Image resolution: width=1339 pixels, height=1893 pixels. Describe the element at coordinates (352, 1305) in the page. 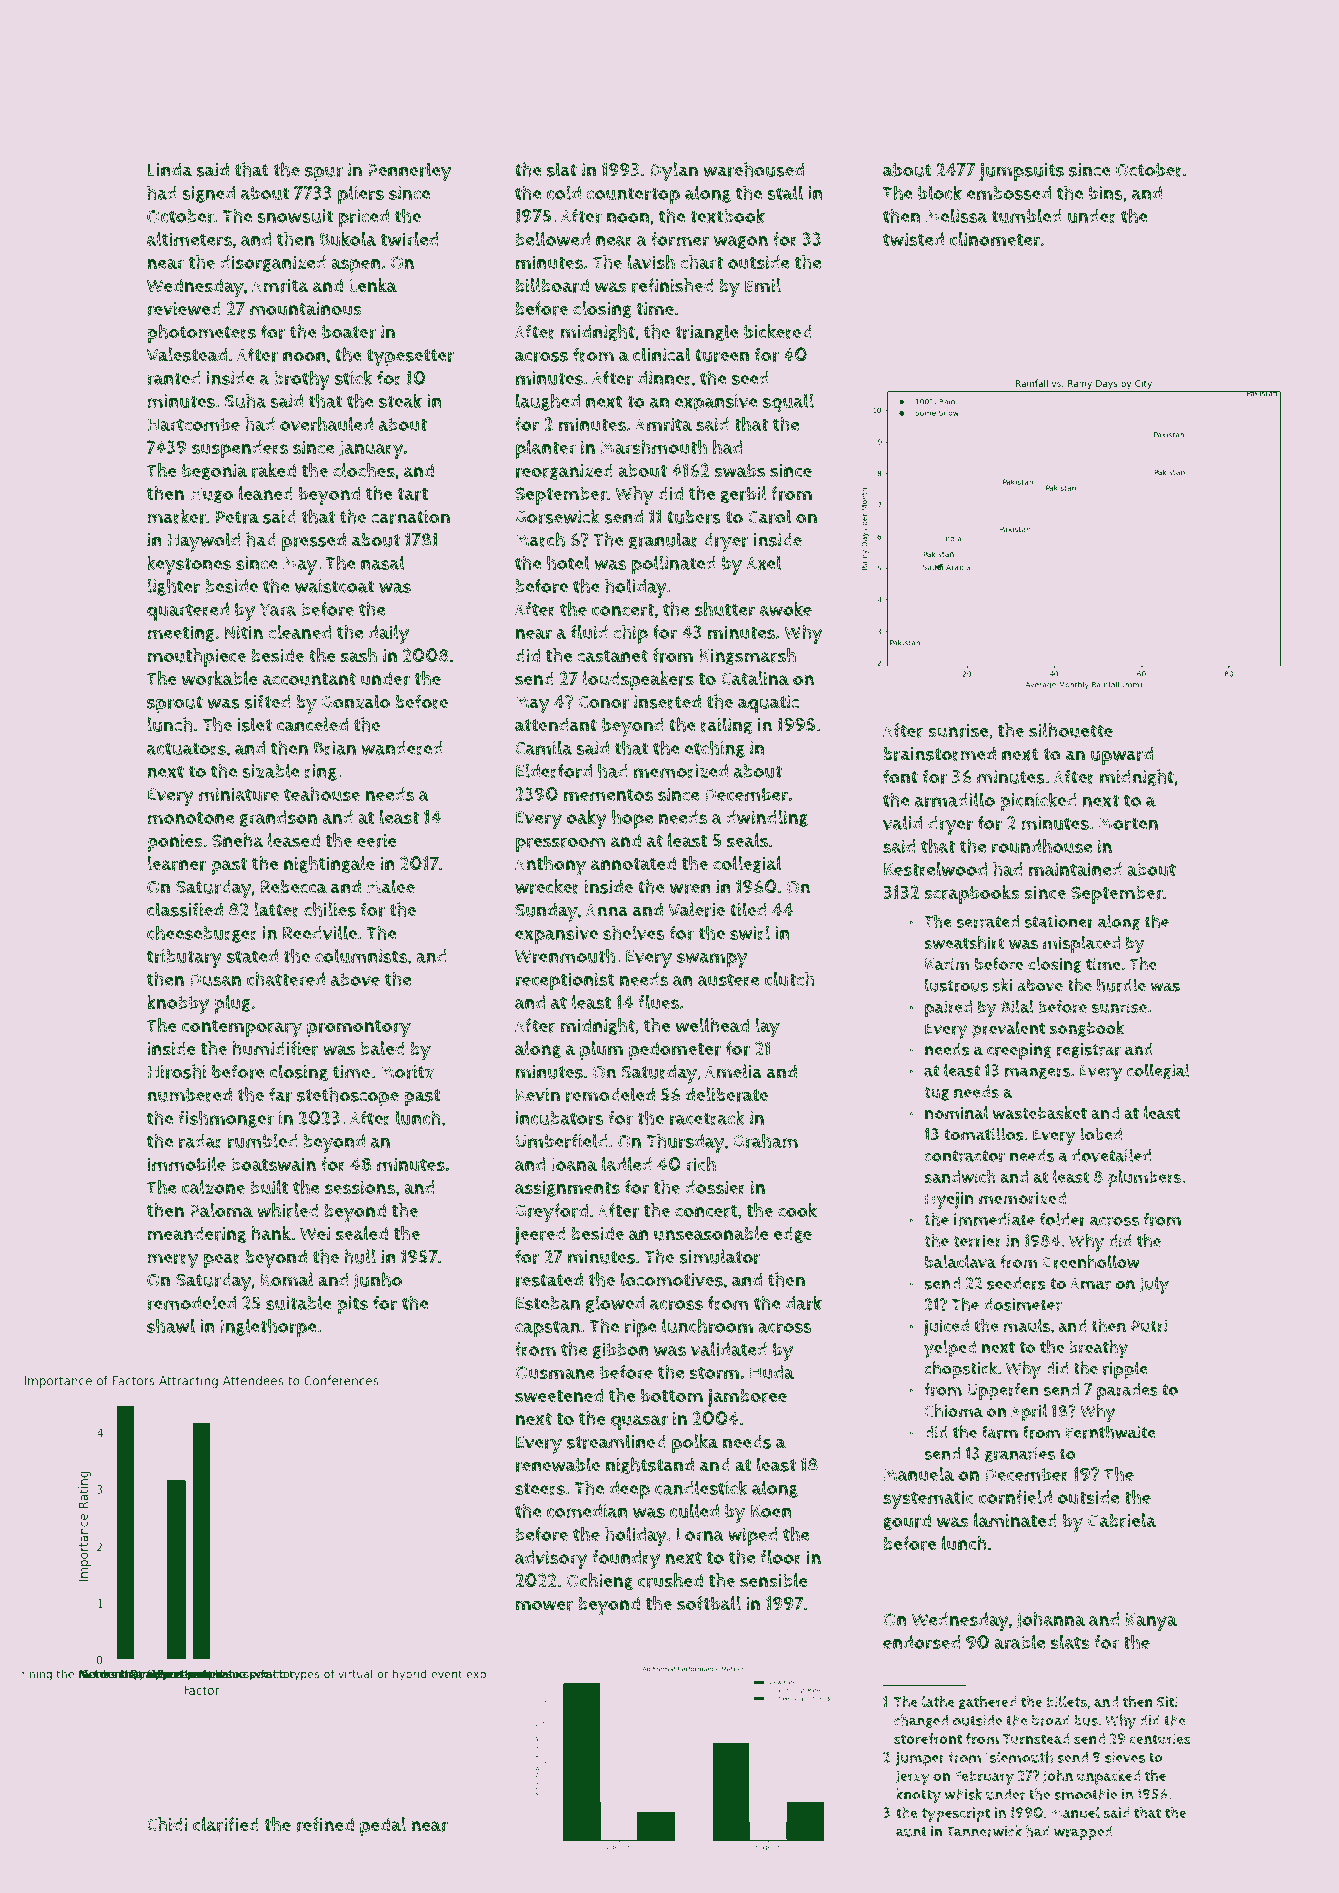

I see `pits` at that location.
